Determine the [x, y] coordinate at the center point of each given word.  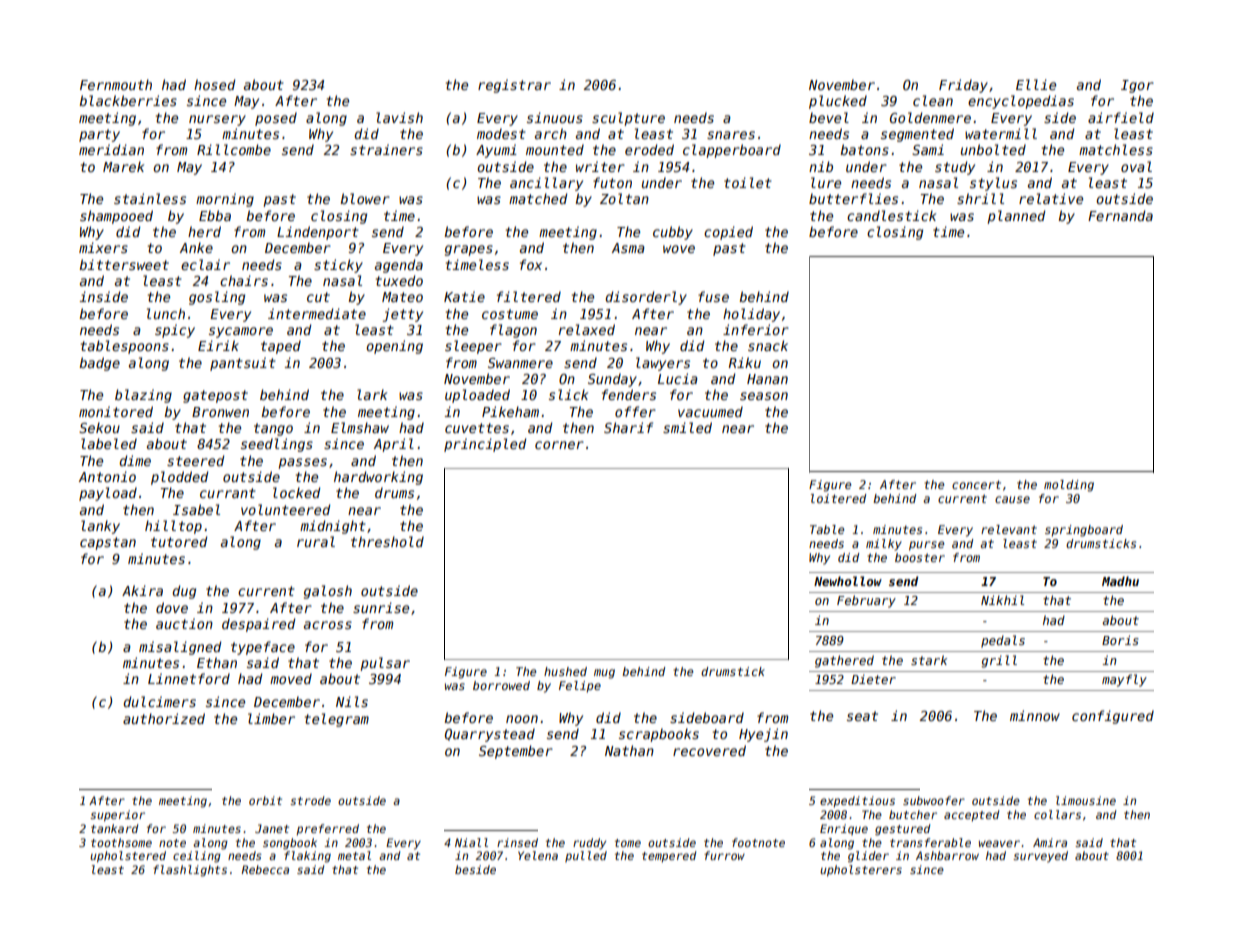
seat [862, 716]
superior [117, 816]
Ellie [1036, 84]
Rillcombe [234, 149]
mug [604, 674]
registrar [514, 86]
